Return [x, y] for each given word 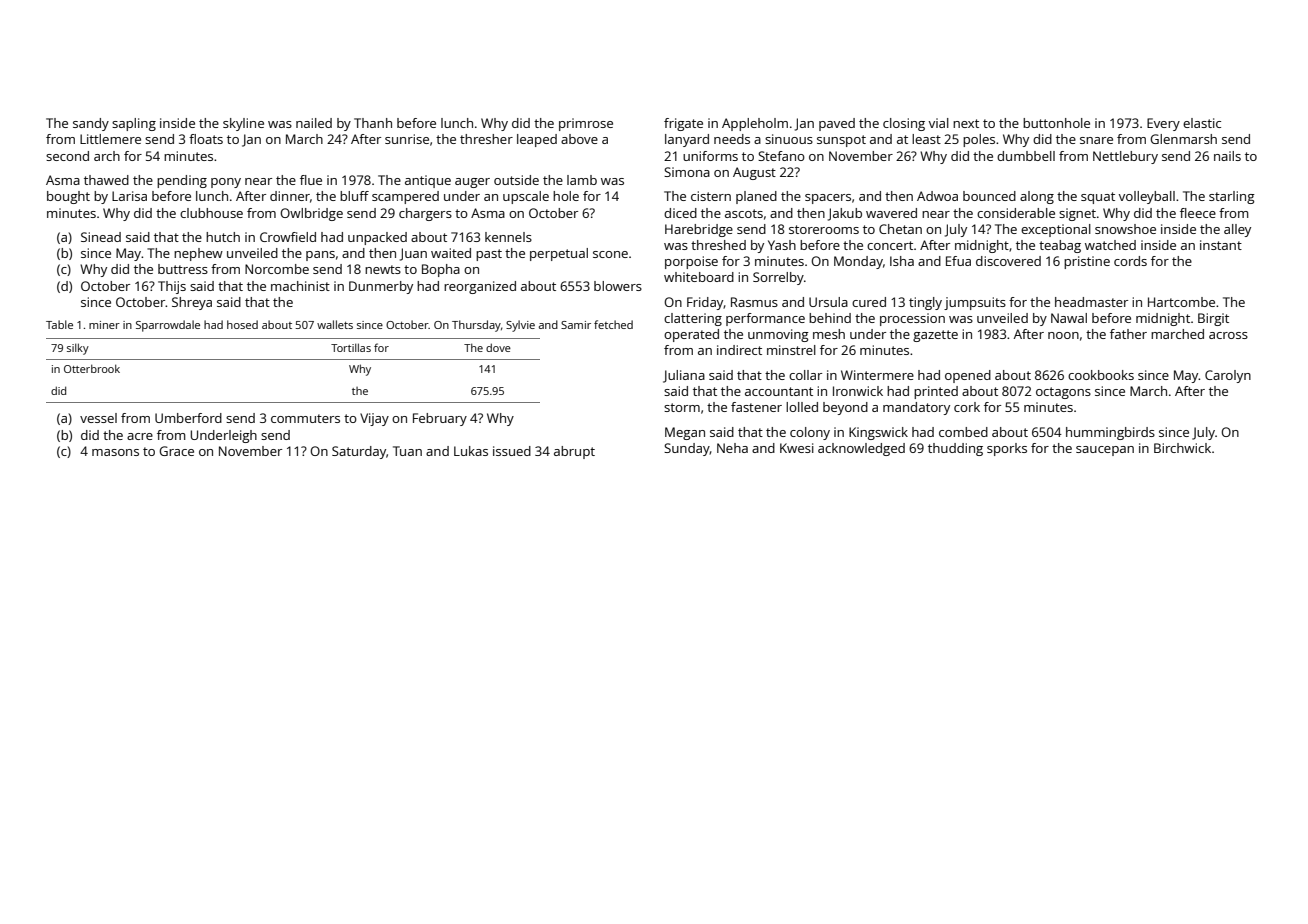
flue [311, 180]
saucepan [1105, 451]
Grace [176, 451]
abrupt [574, 452]
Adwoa [937, 196]
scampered [405, 197]
